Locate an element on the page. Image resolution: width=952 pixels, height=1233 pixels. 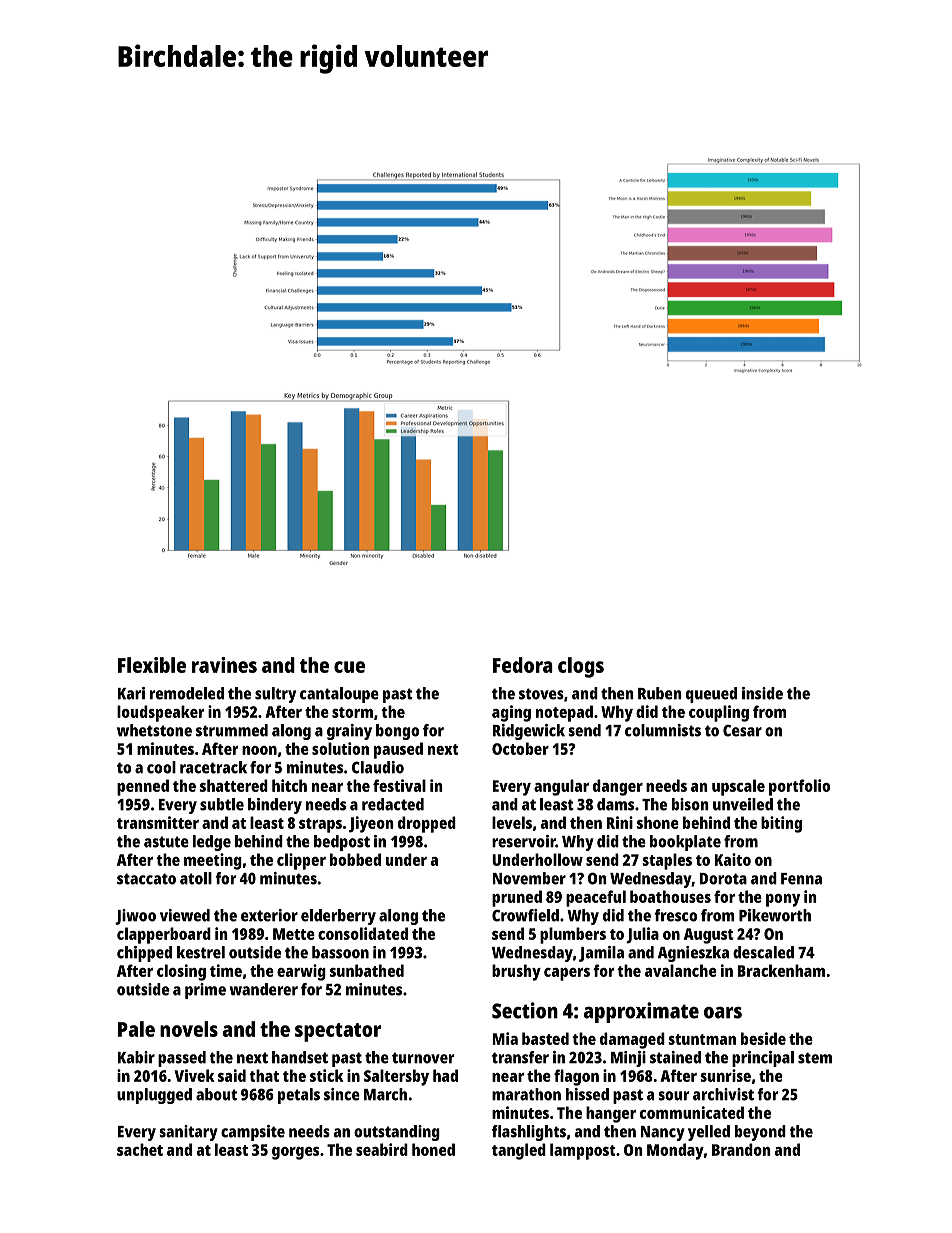
Fedora is located at coordinates (523, 665).
